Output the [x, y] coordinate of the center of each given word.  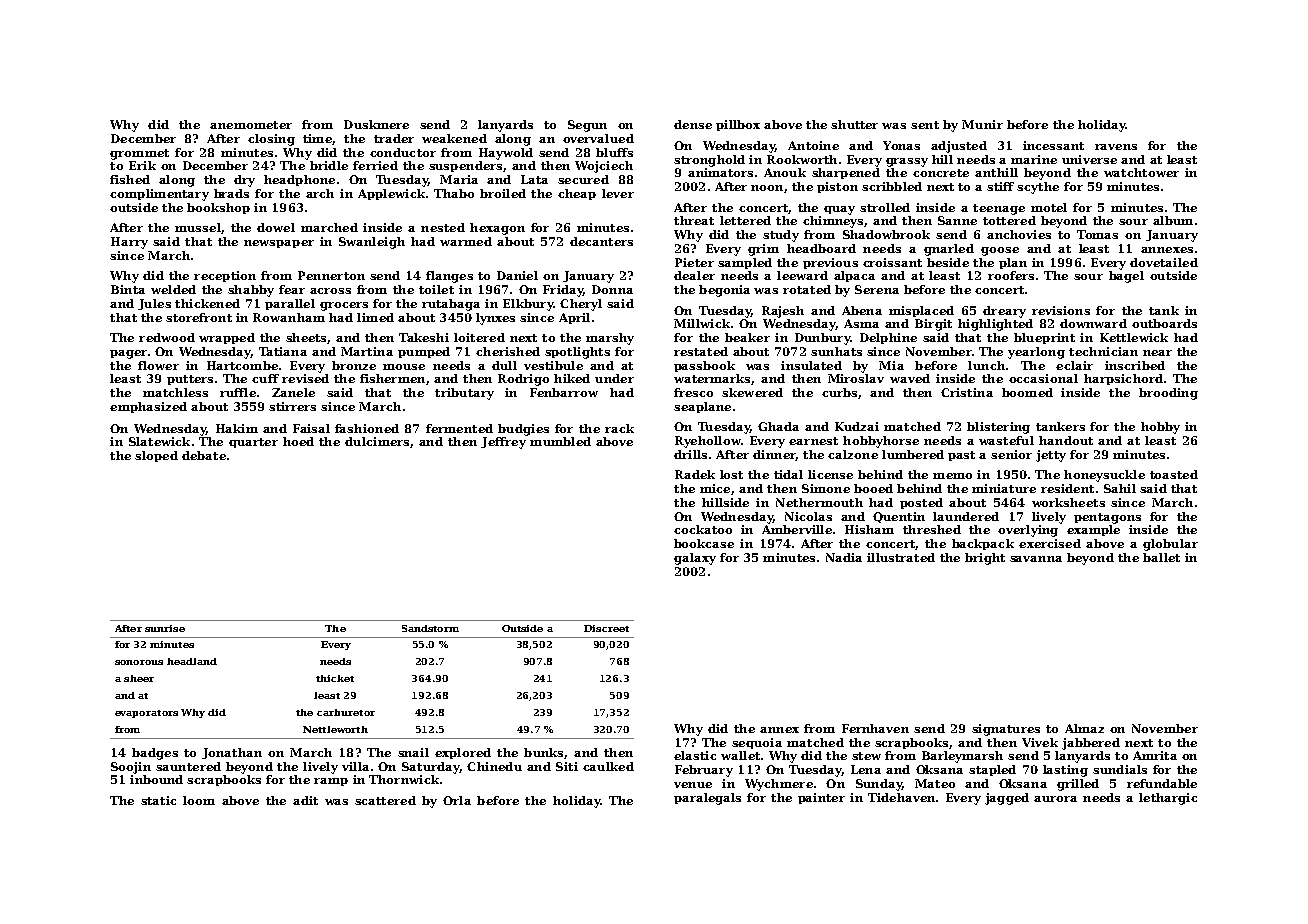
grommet [139, 154]
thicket [335, 678]
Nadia [844, 557]
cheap [577, 194]
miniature [1004, 488]
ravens [1116, 147]
